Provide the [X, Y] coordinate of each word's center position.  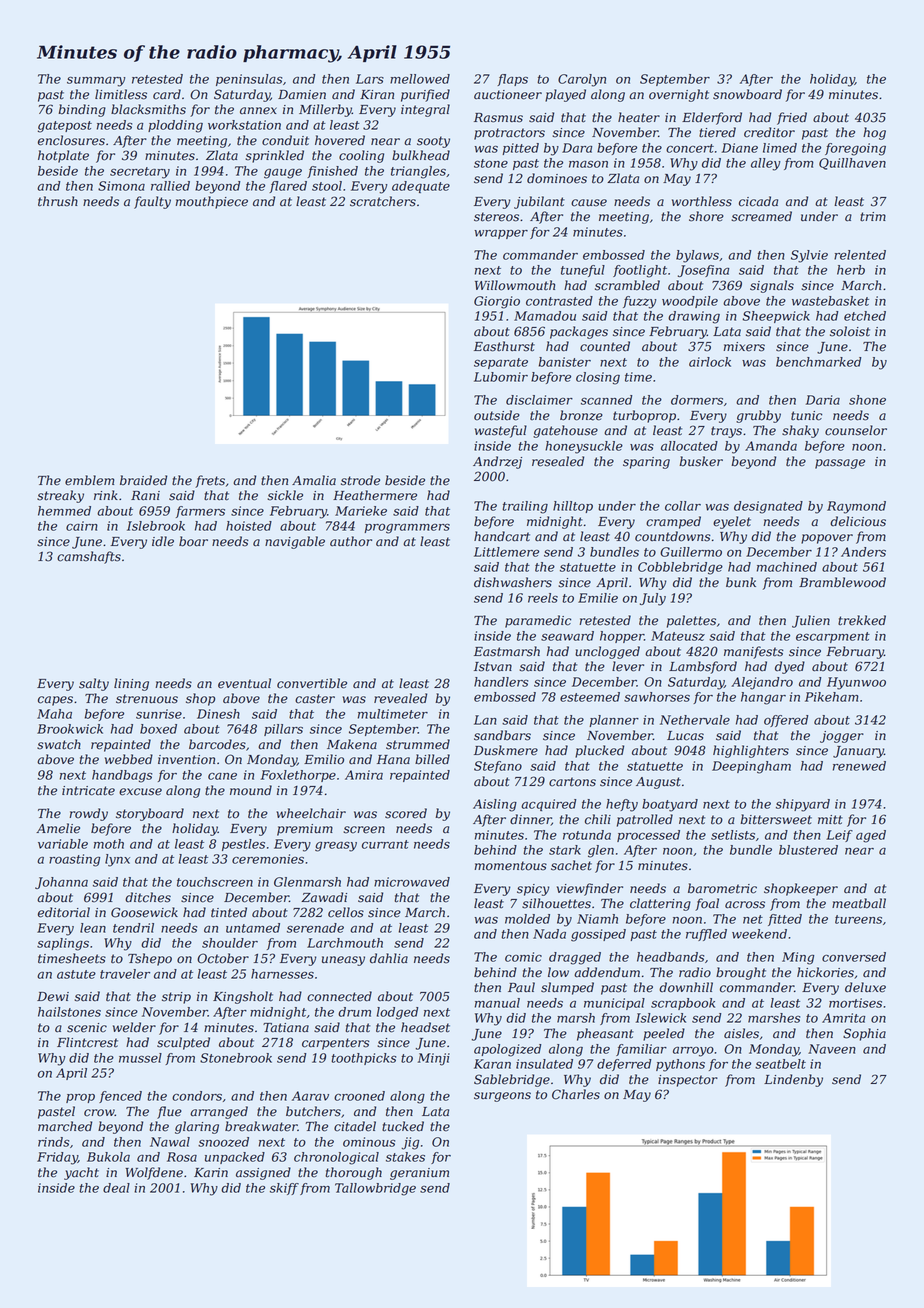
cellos [346, 912]
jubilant [539, 202]
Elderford [712, 118]
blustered [808, 850]
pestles [243, 845]
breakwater [261, 1126]
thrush [58, 201]
